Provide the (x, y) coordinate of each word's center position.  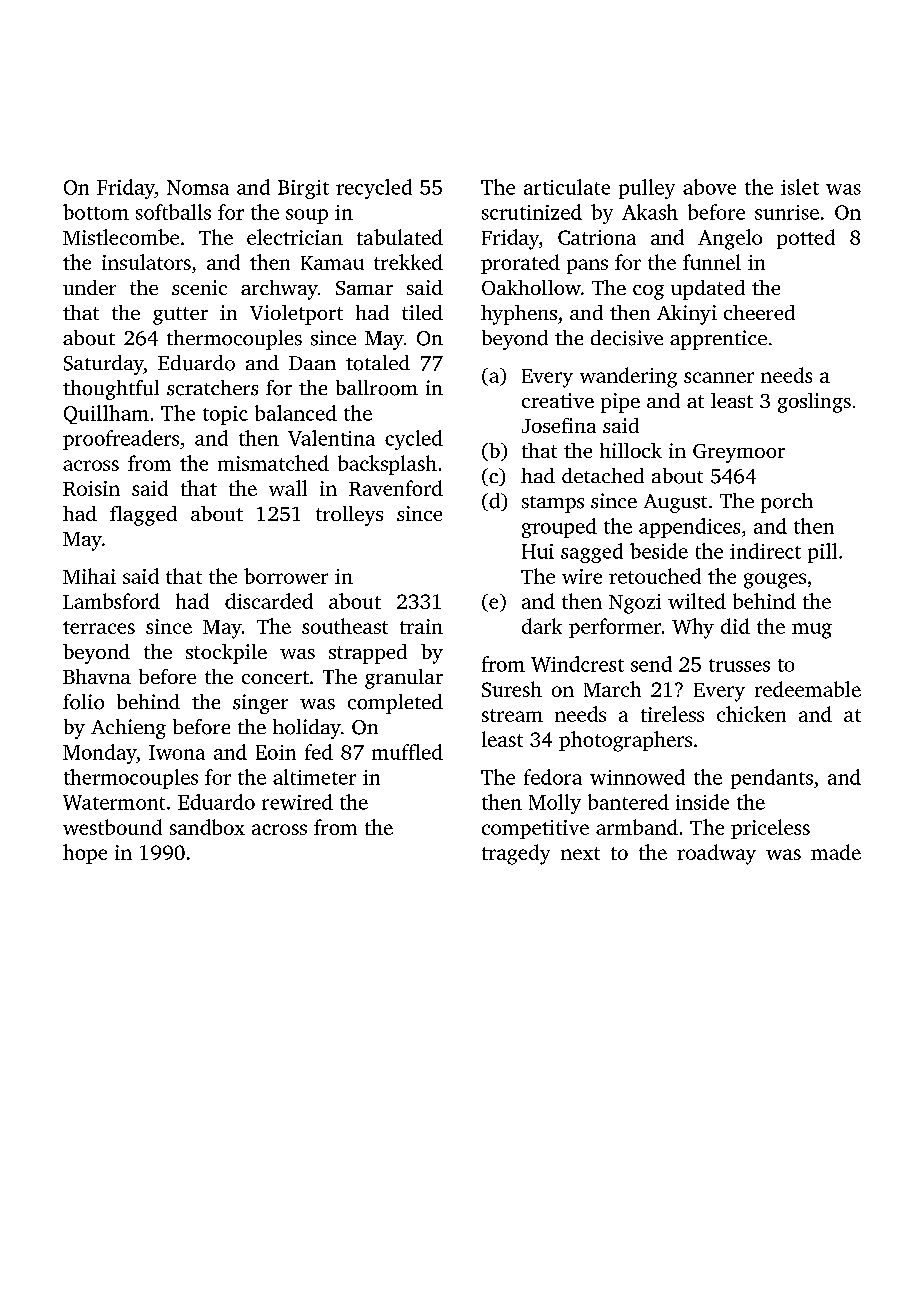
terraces (99, 627)
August (675, 503)
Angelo (730, 239)
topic (225, 415)
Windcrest (577, 664)
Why (693, 628)
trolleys (349, 516)
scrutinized (532, 212)
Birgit (303, 189)
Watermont (114, 802)
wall (288, 488)
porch (787, 503)
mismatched (273, 463)
